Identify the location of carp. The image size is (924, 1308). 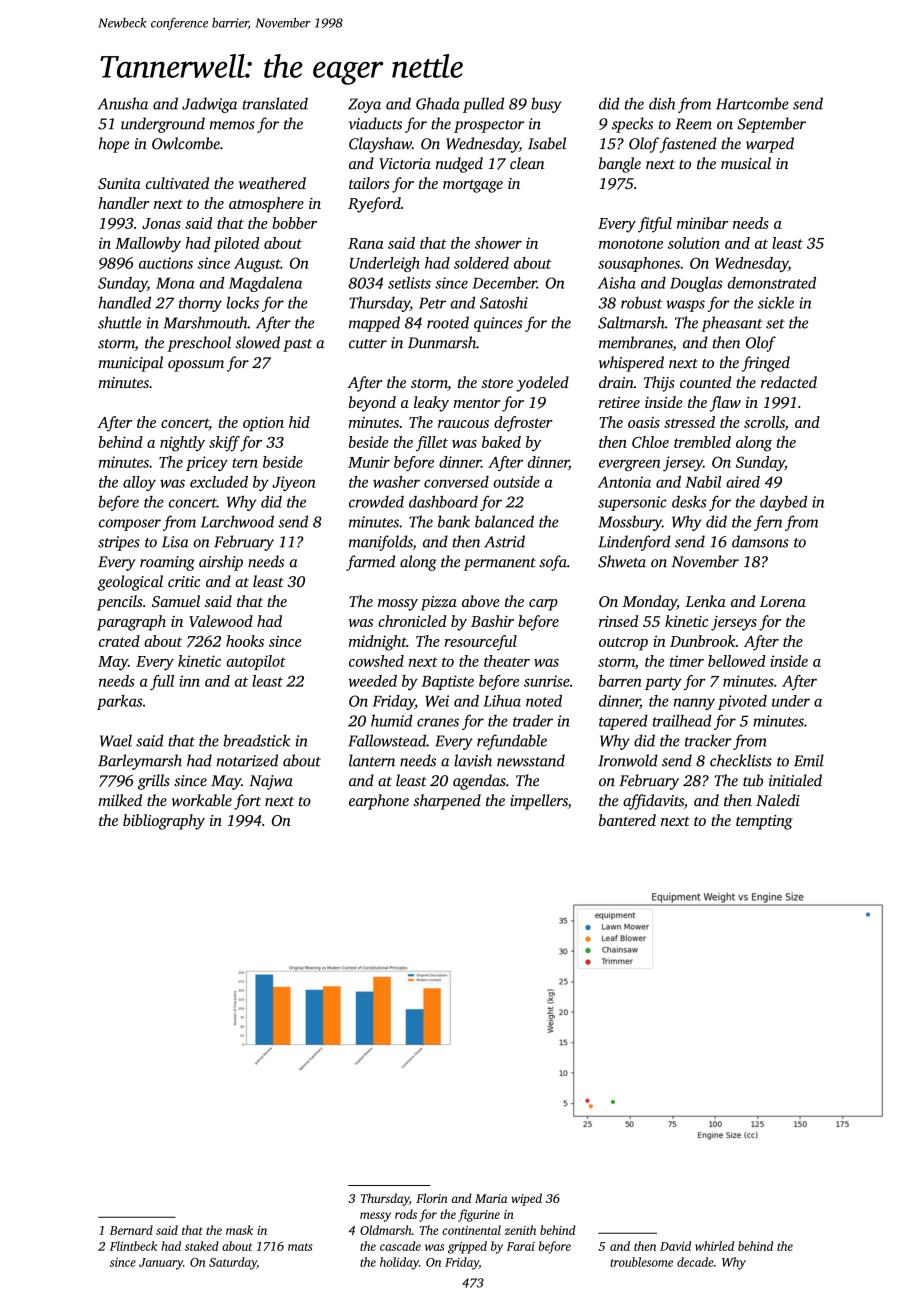
(543, 605).
